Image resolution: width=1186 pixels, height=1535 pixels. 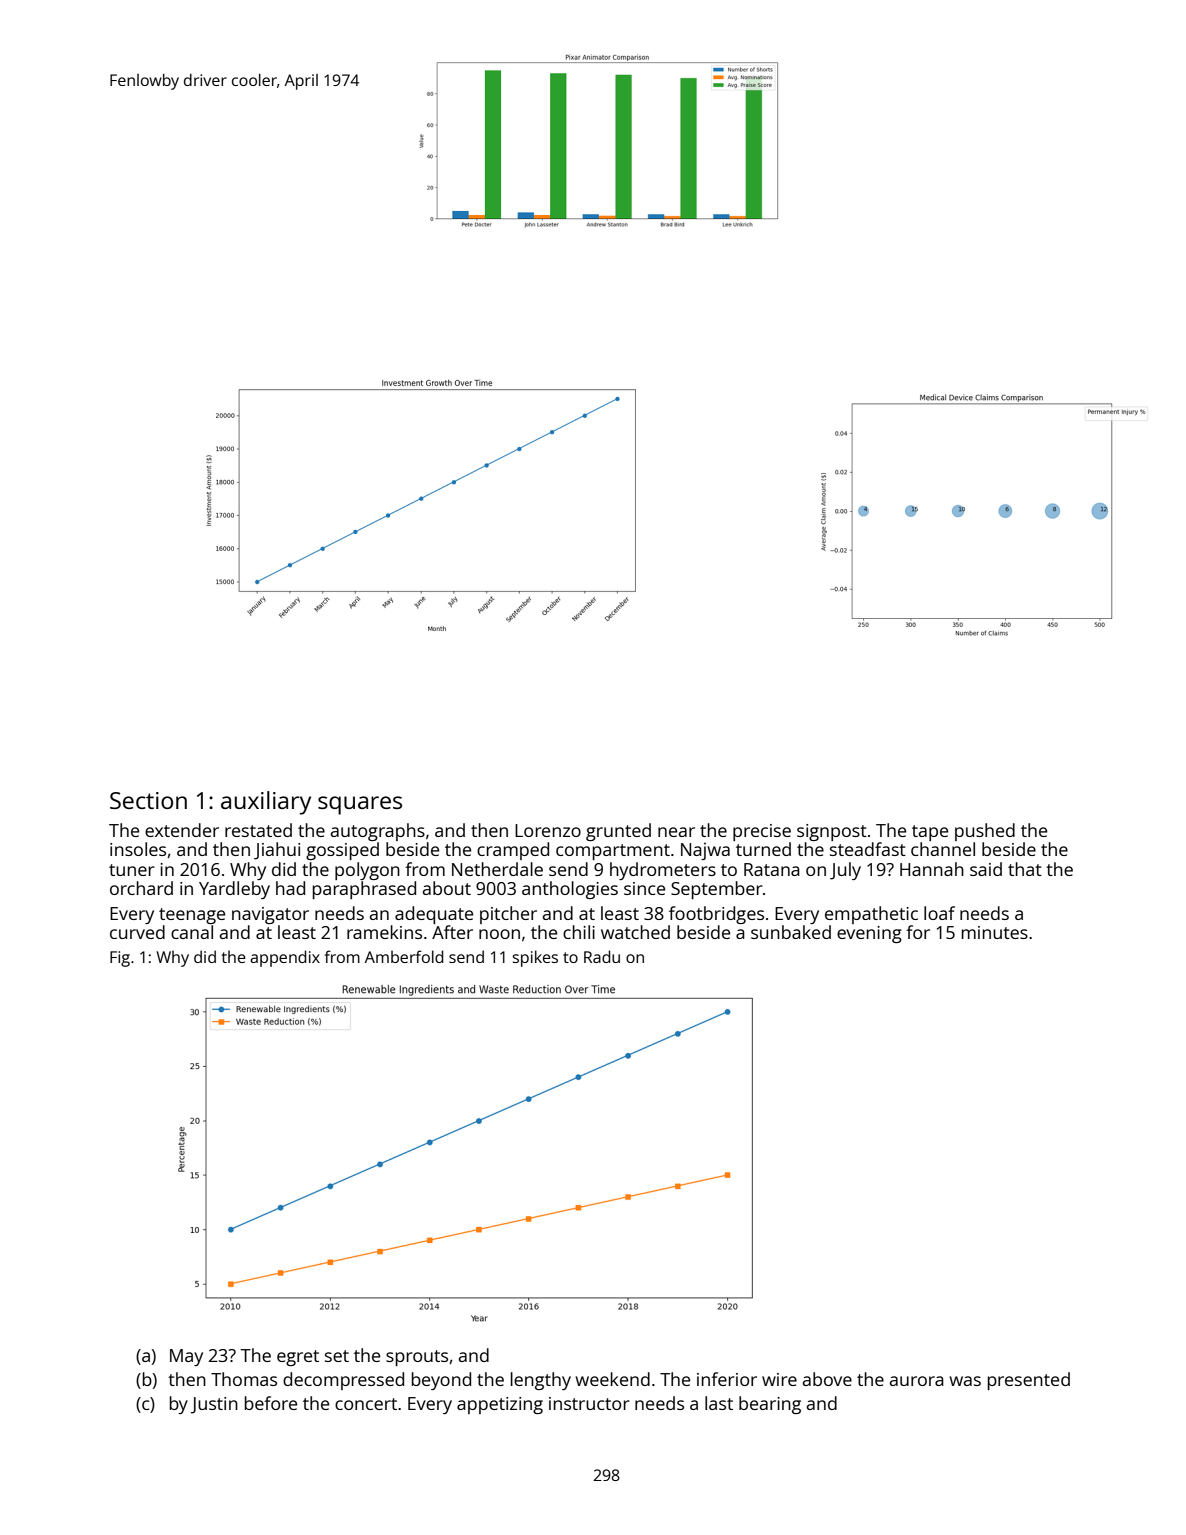 I want to click on egret, so click(x=298, y=1358).
